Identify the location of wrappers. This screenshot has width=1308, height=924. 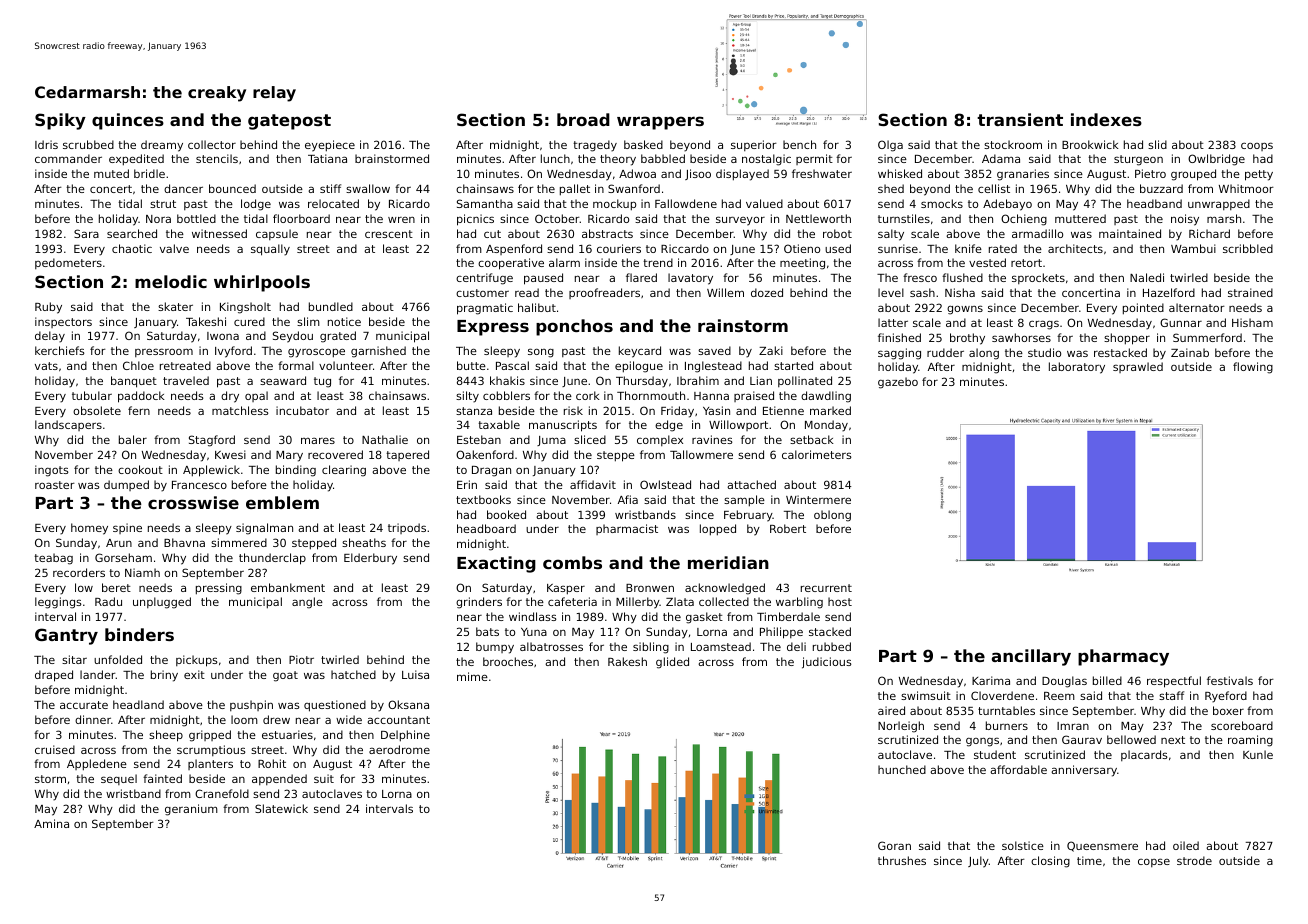
(660, 123).
